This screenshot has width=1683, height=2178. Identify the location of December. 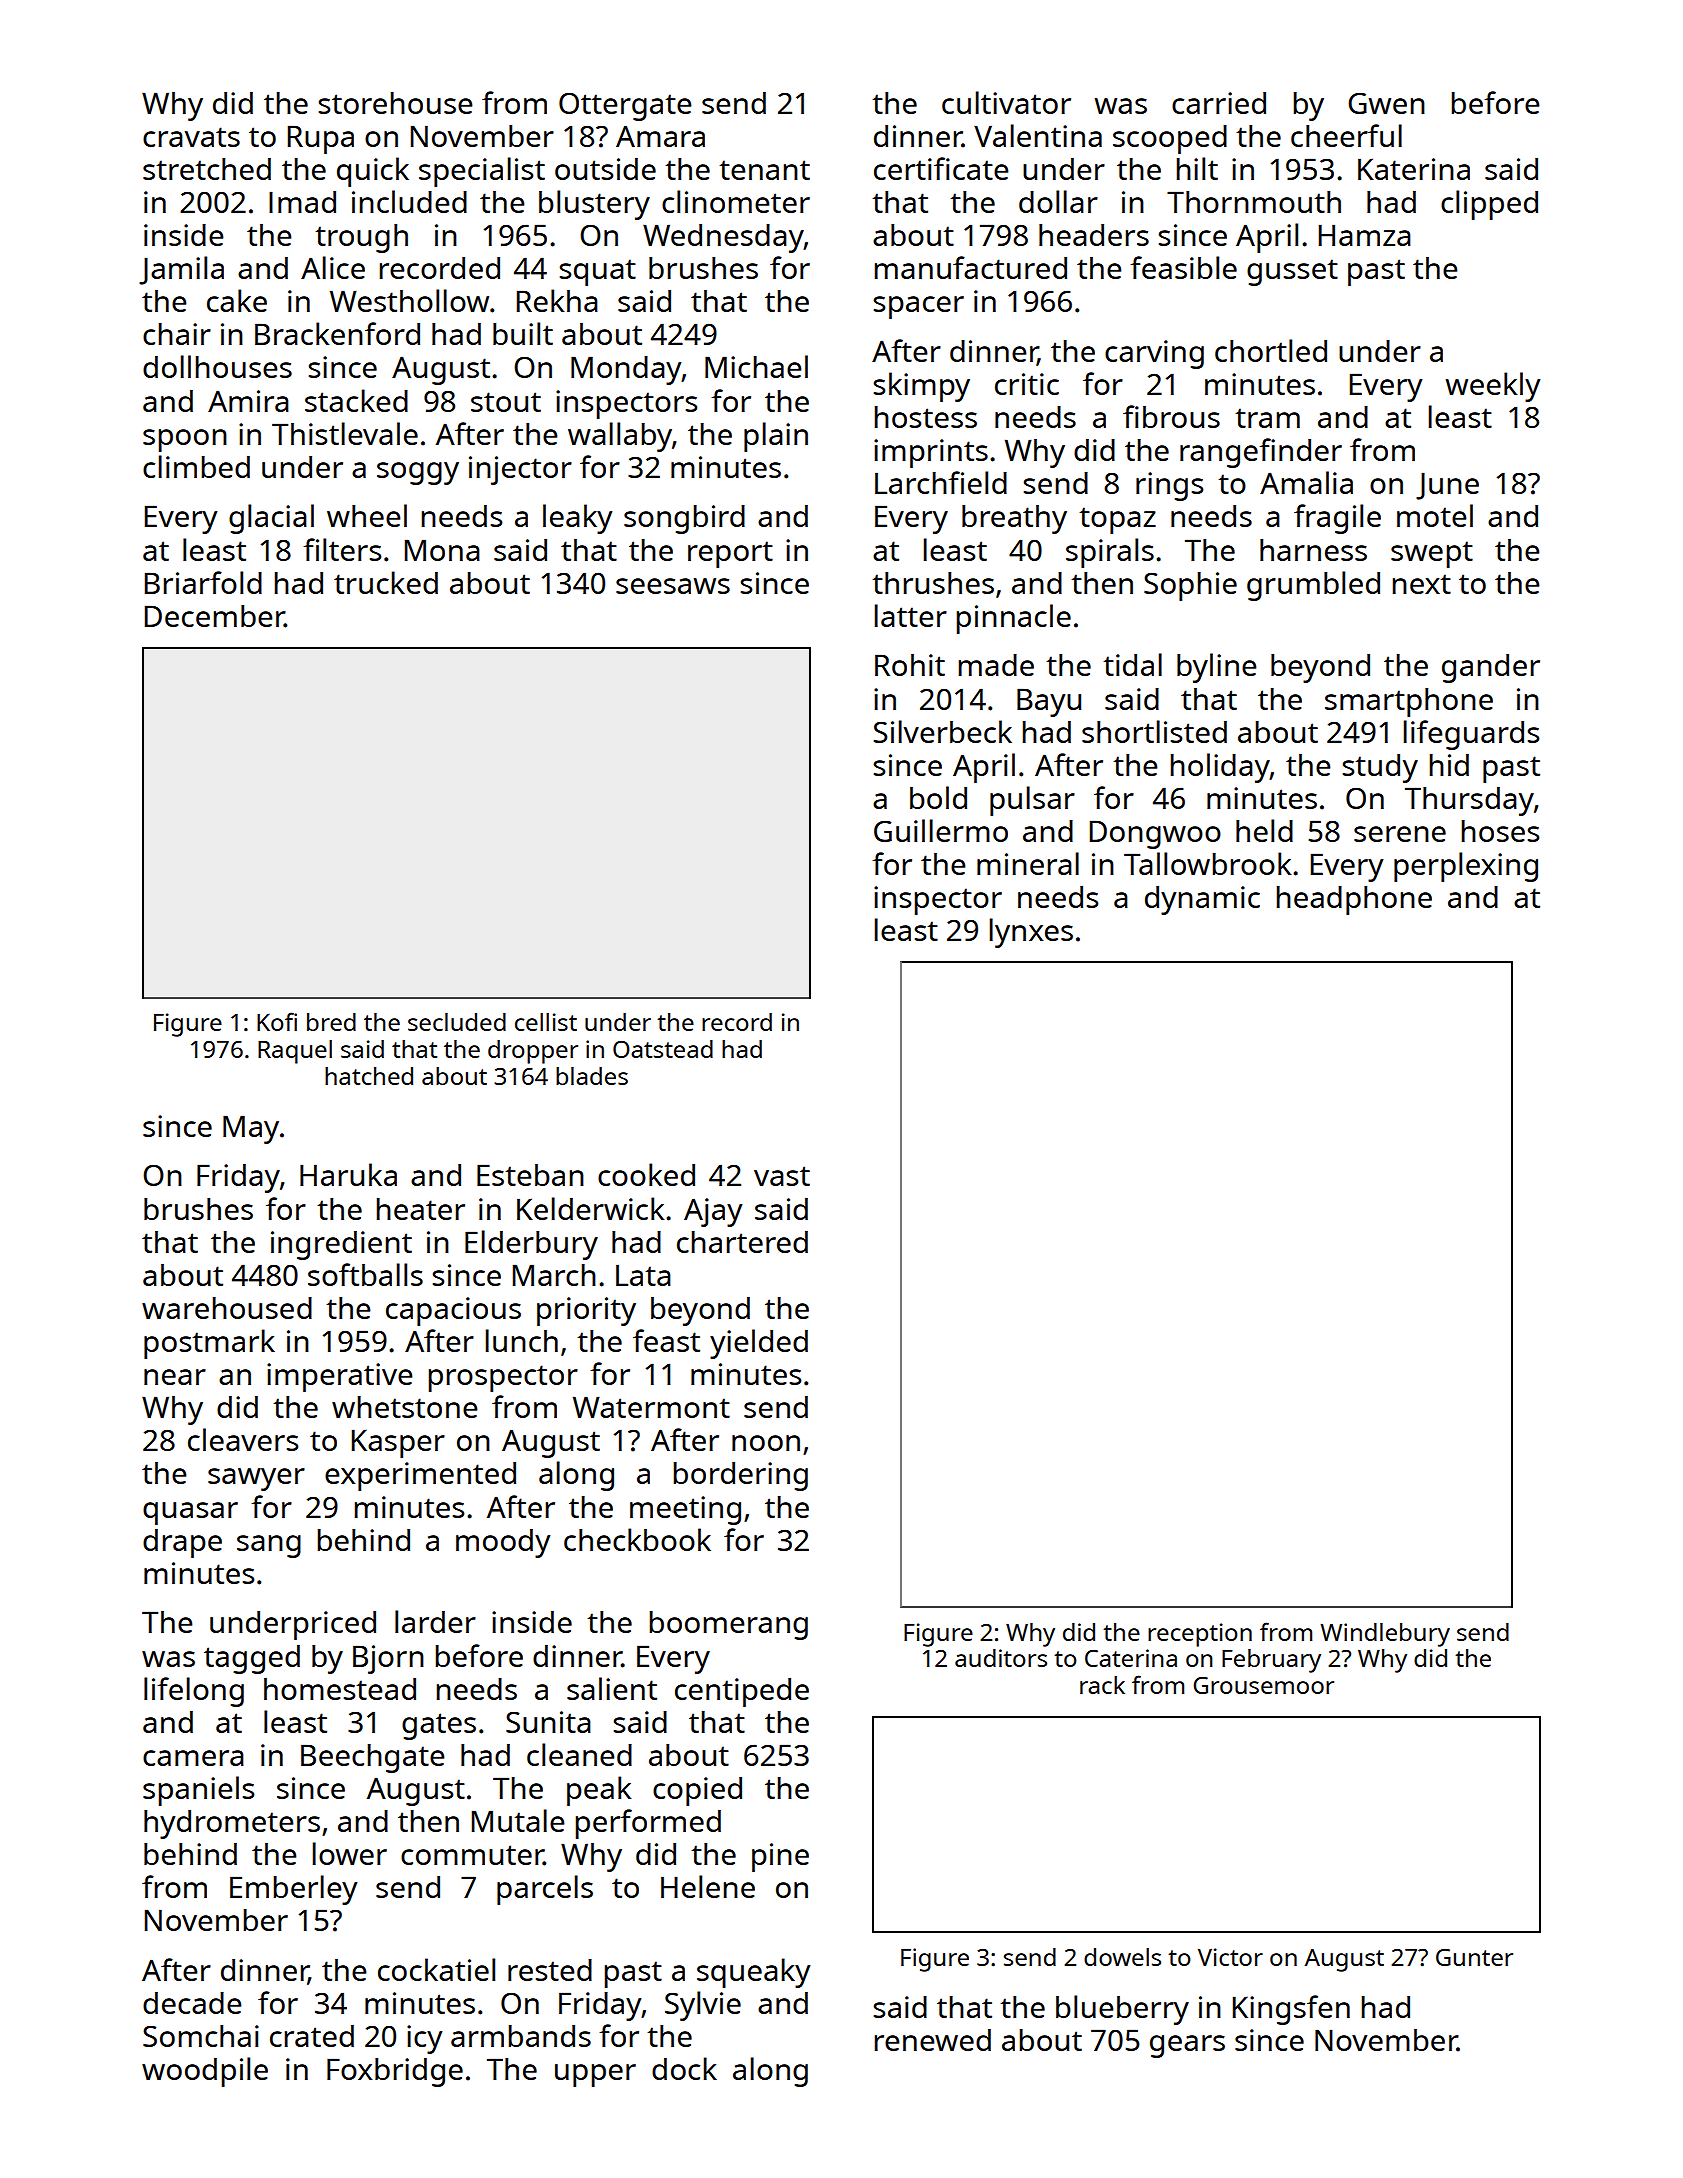
(215, 616).
